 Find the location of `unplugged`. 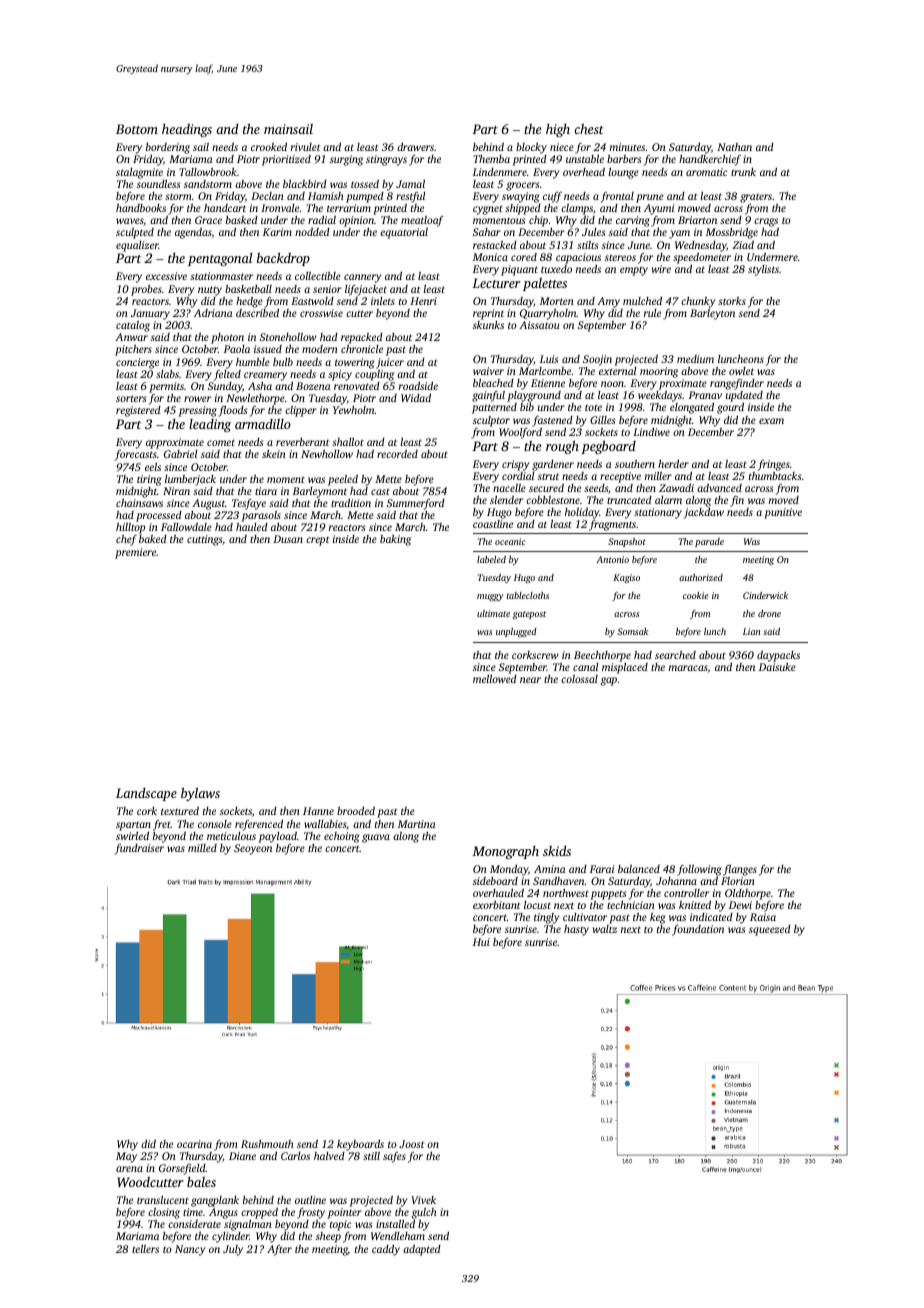

unplugged is located at coordinates (516, 632).
